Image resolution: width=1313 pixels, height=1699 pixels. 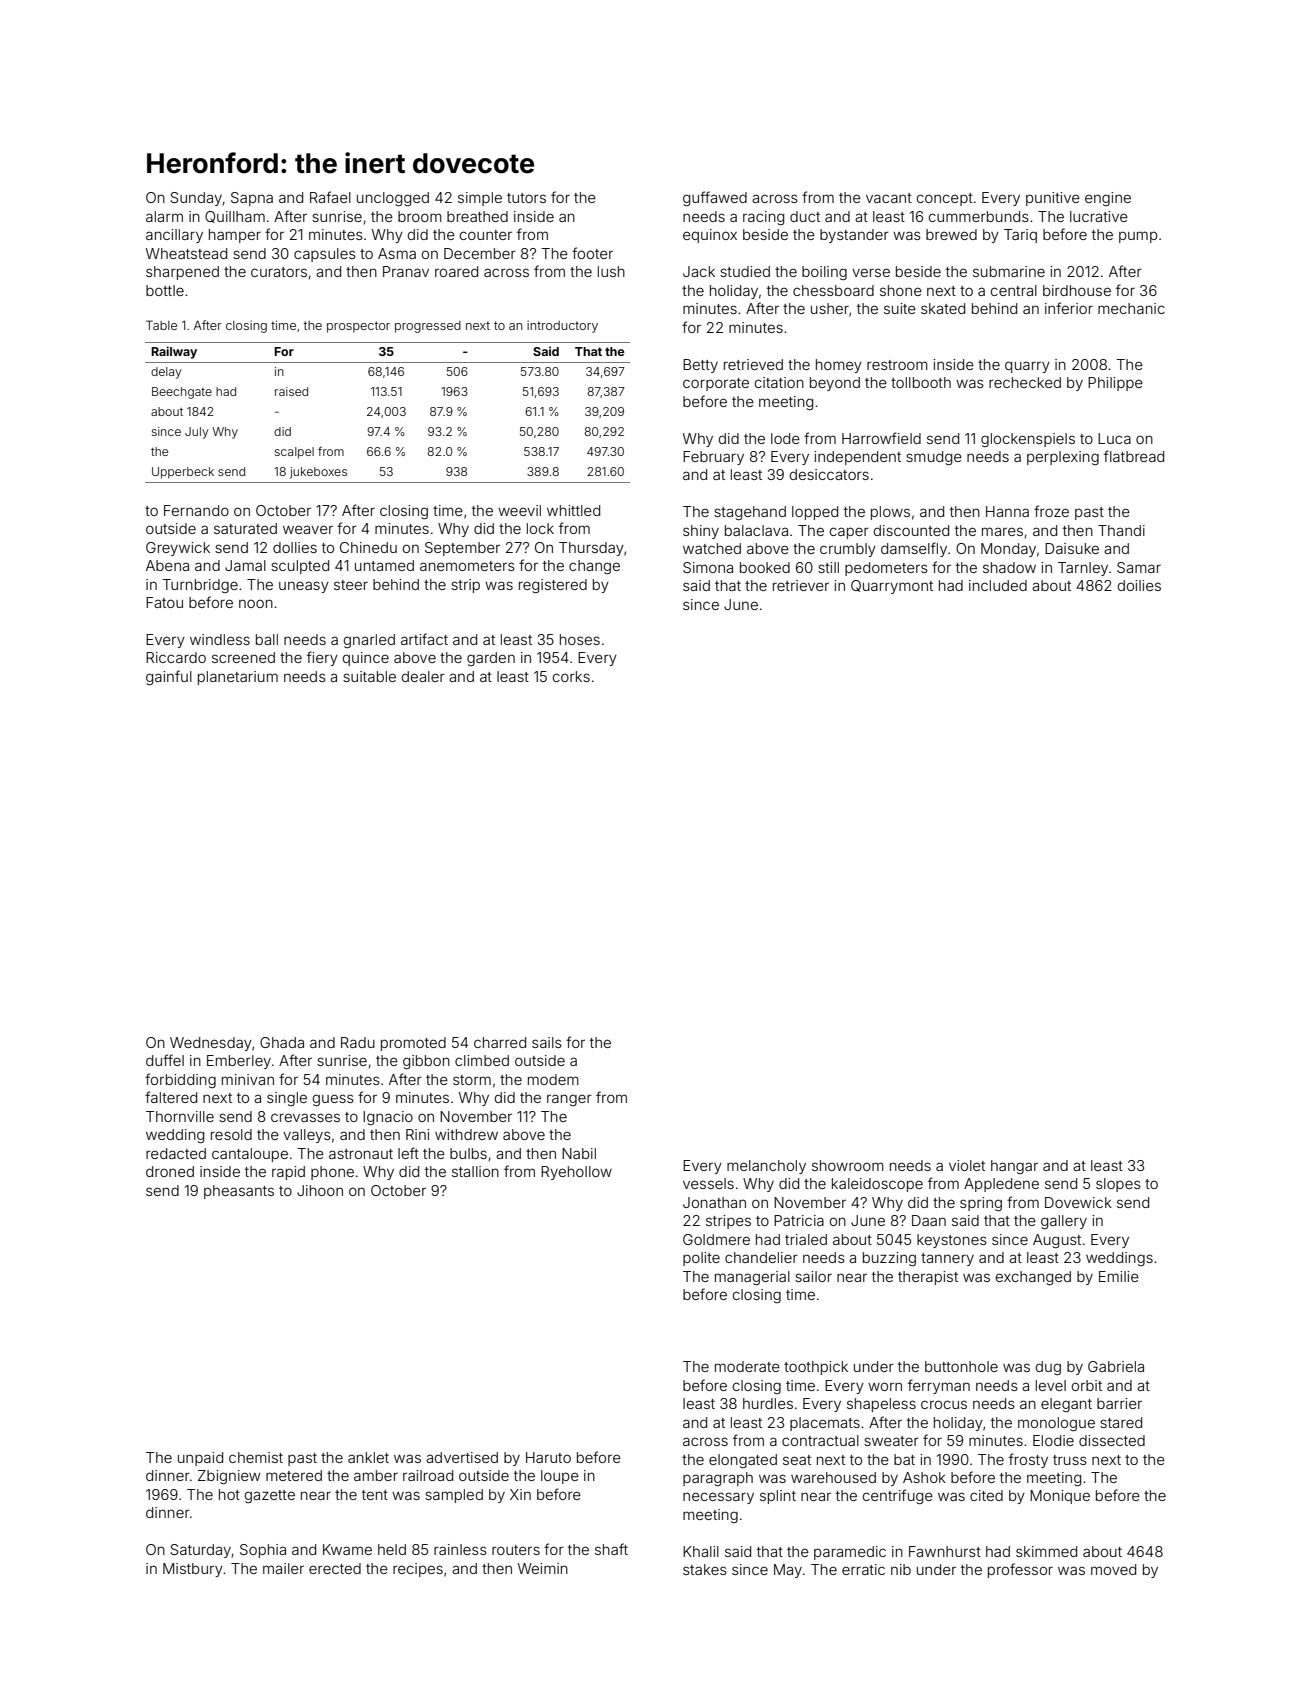 What do you see at coordinates (1108, 199) in the screenshot?
I see `engine` at bounding box center [1108, 199].
